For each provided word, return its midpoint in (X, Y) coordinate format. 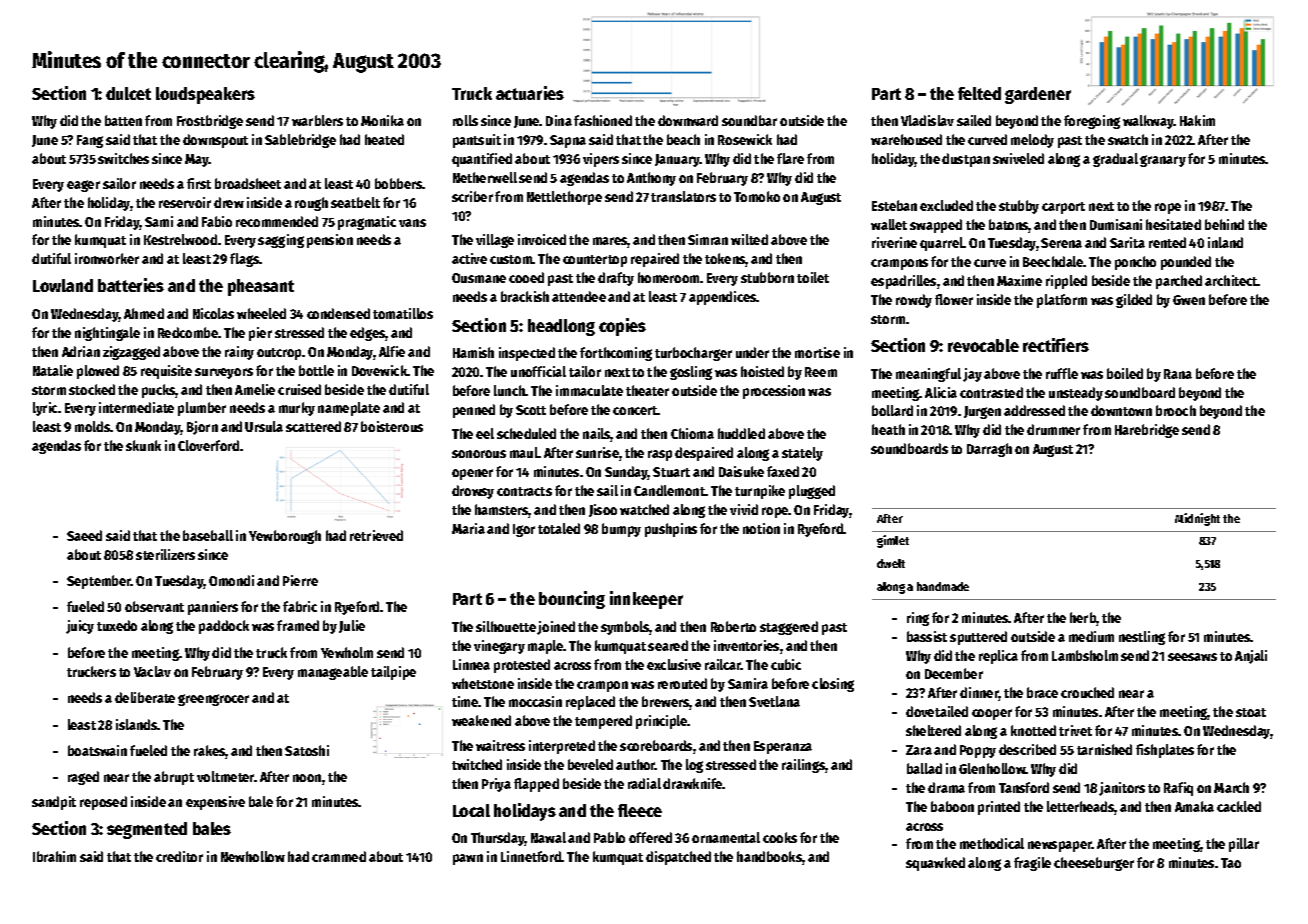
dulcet (128, 93)
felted (979, 93)
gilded (1134, 301)
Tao (1231, 863)
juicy (80, 627)
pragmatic (367, 223)
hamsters (502, 511)
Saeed (84, 535)
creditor (179, 856)
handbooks (769, 856)
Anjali (1251, 657)
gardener (1038, 95)
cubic (786, 664)
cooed (526, 277)
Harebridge (1147, 431)
